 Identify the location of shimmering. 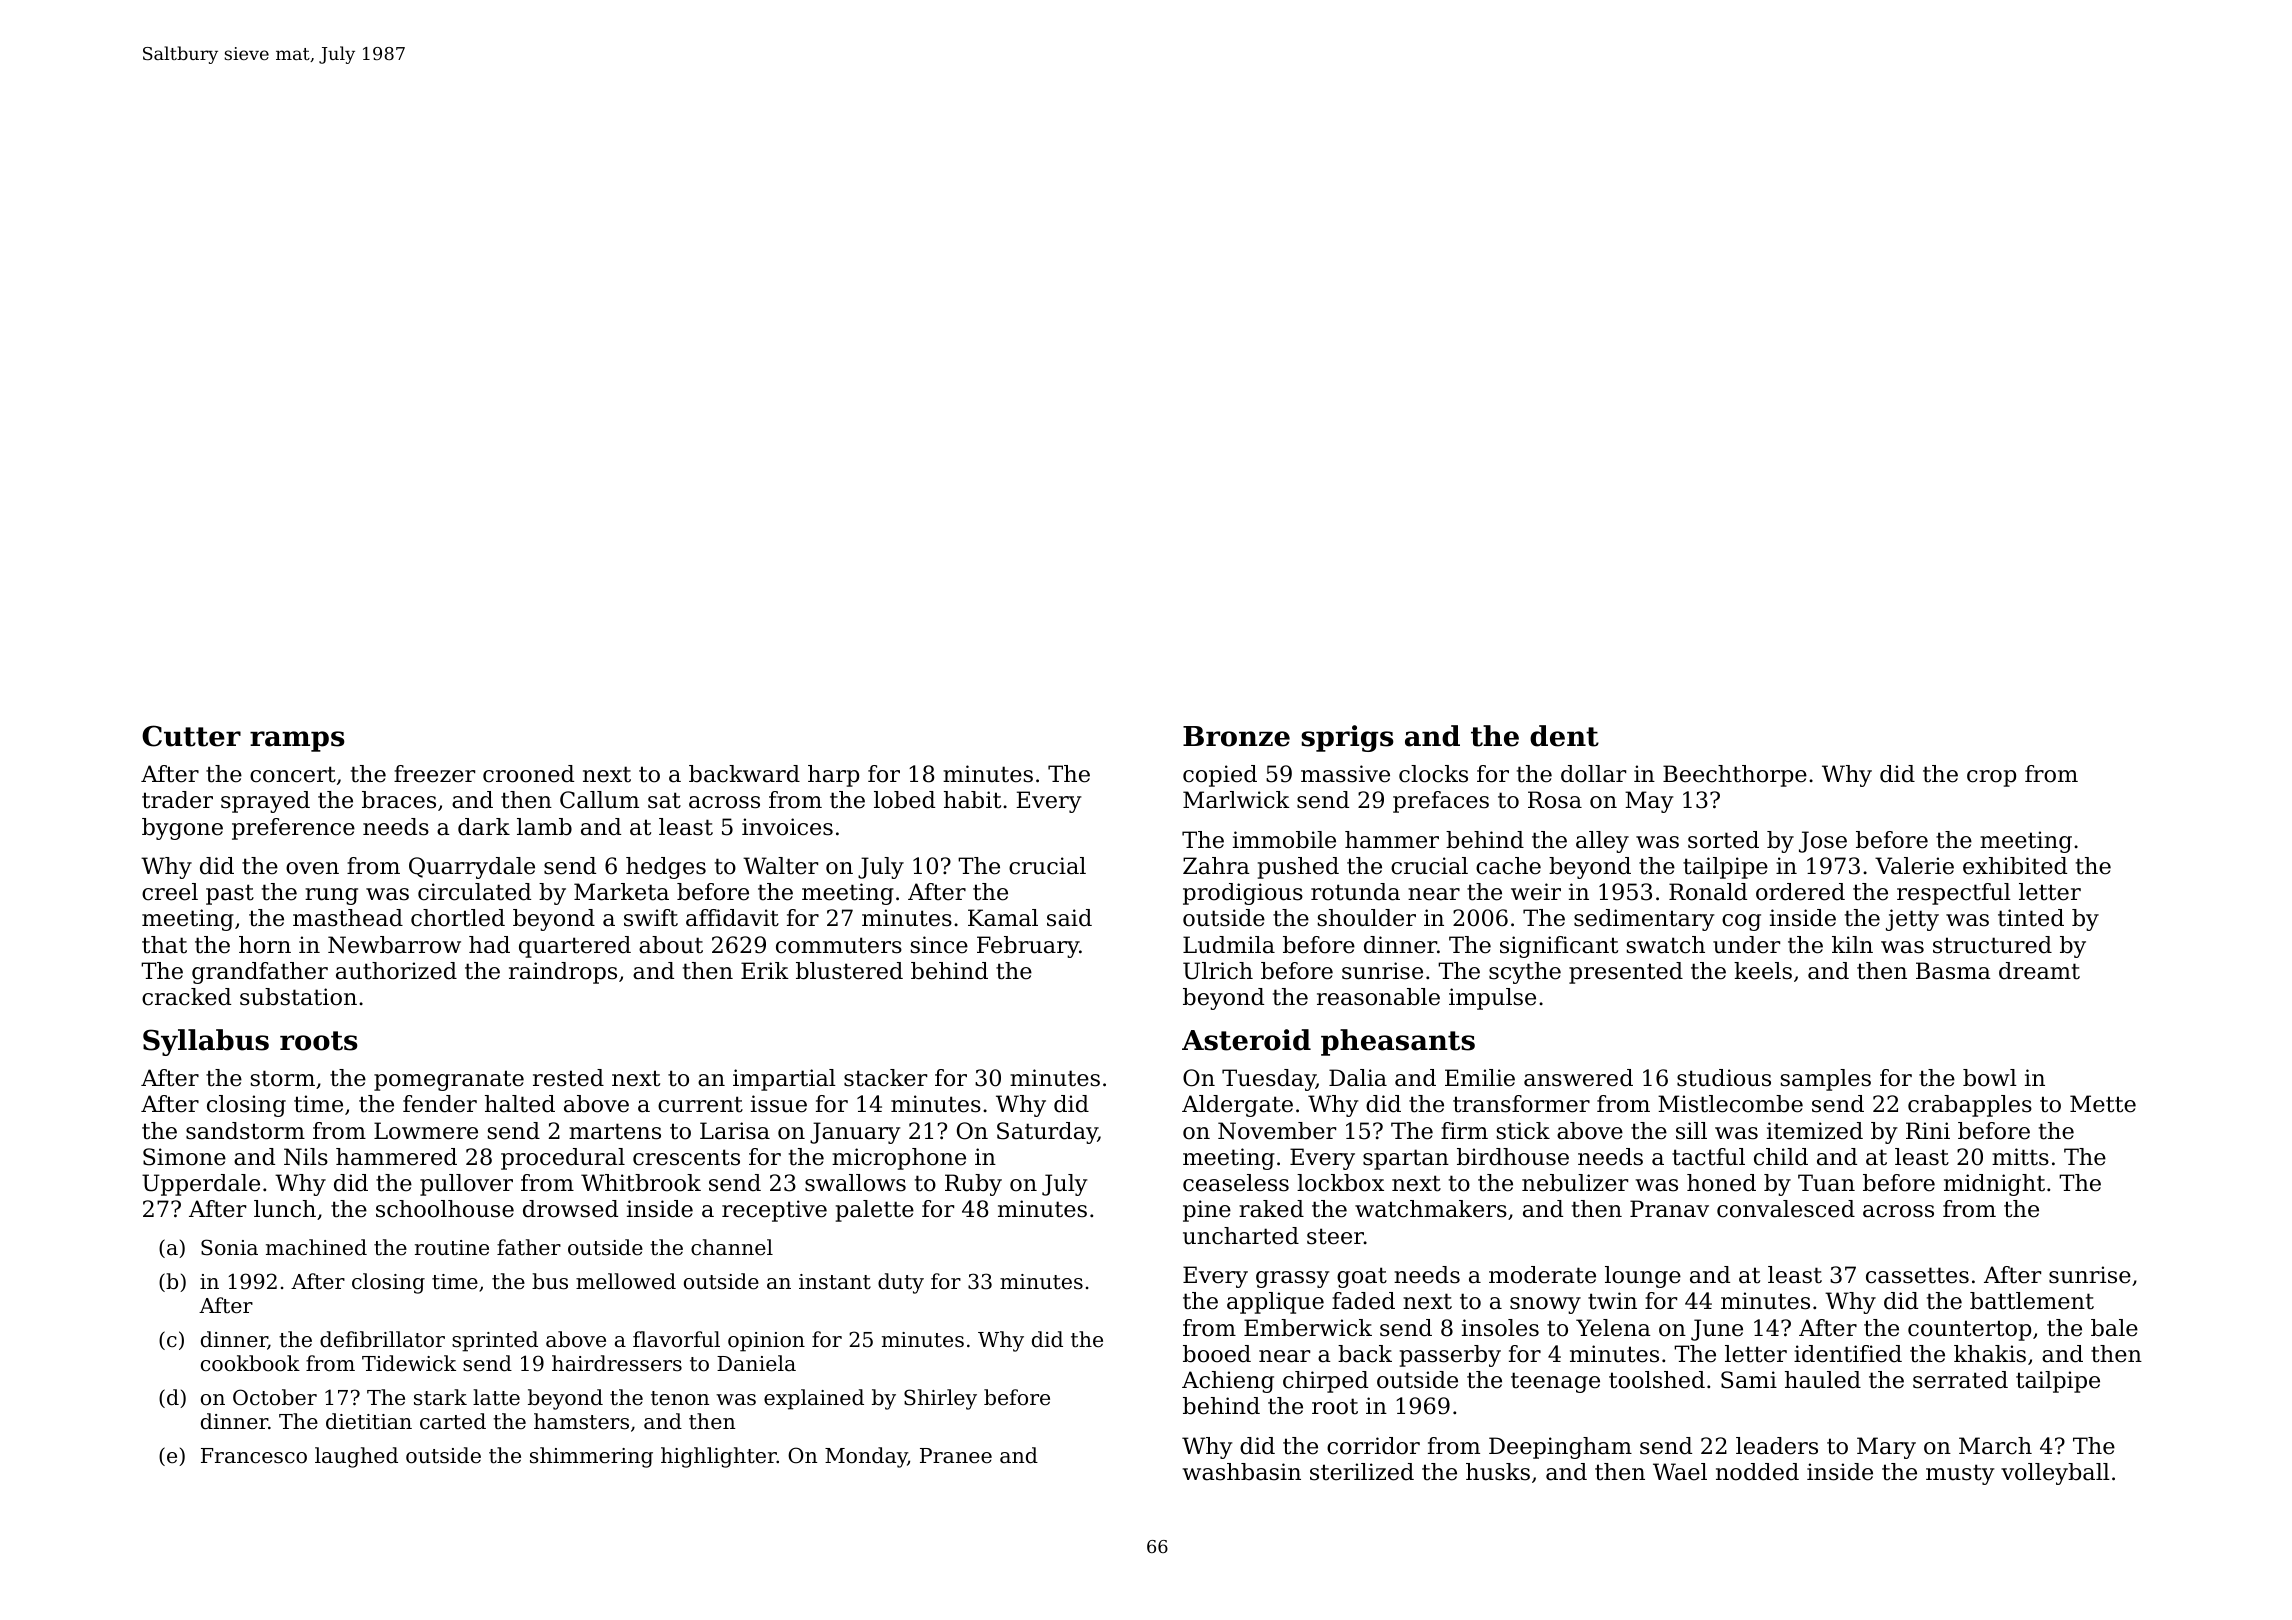
(591, 1457).
